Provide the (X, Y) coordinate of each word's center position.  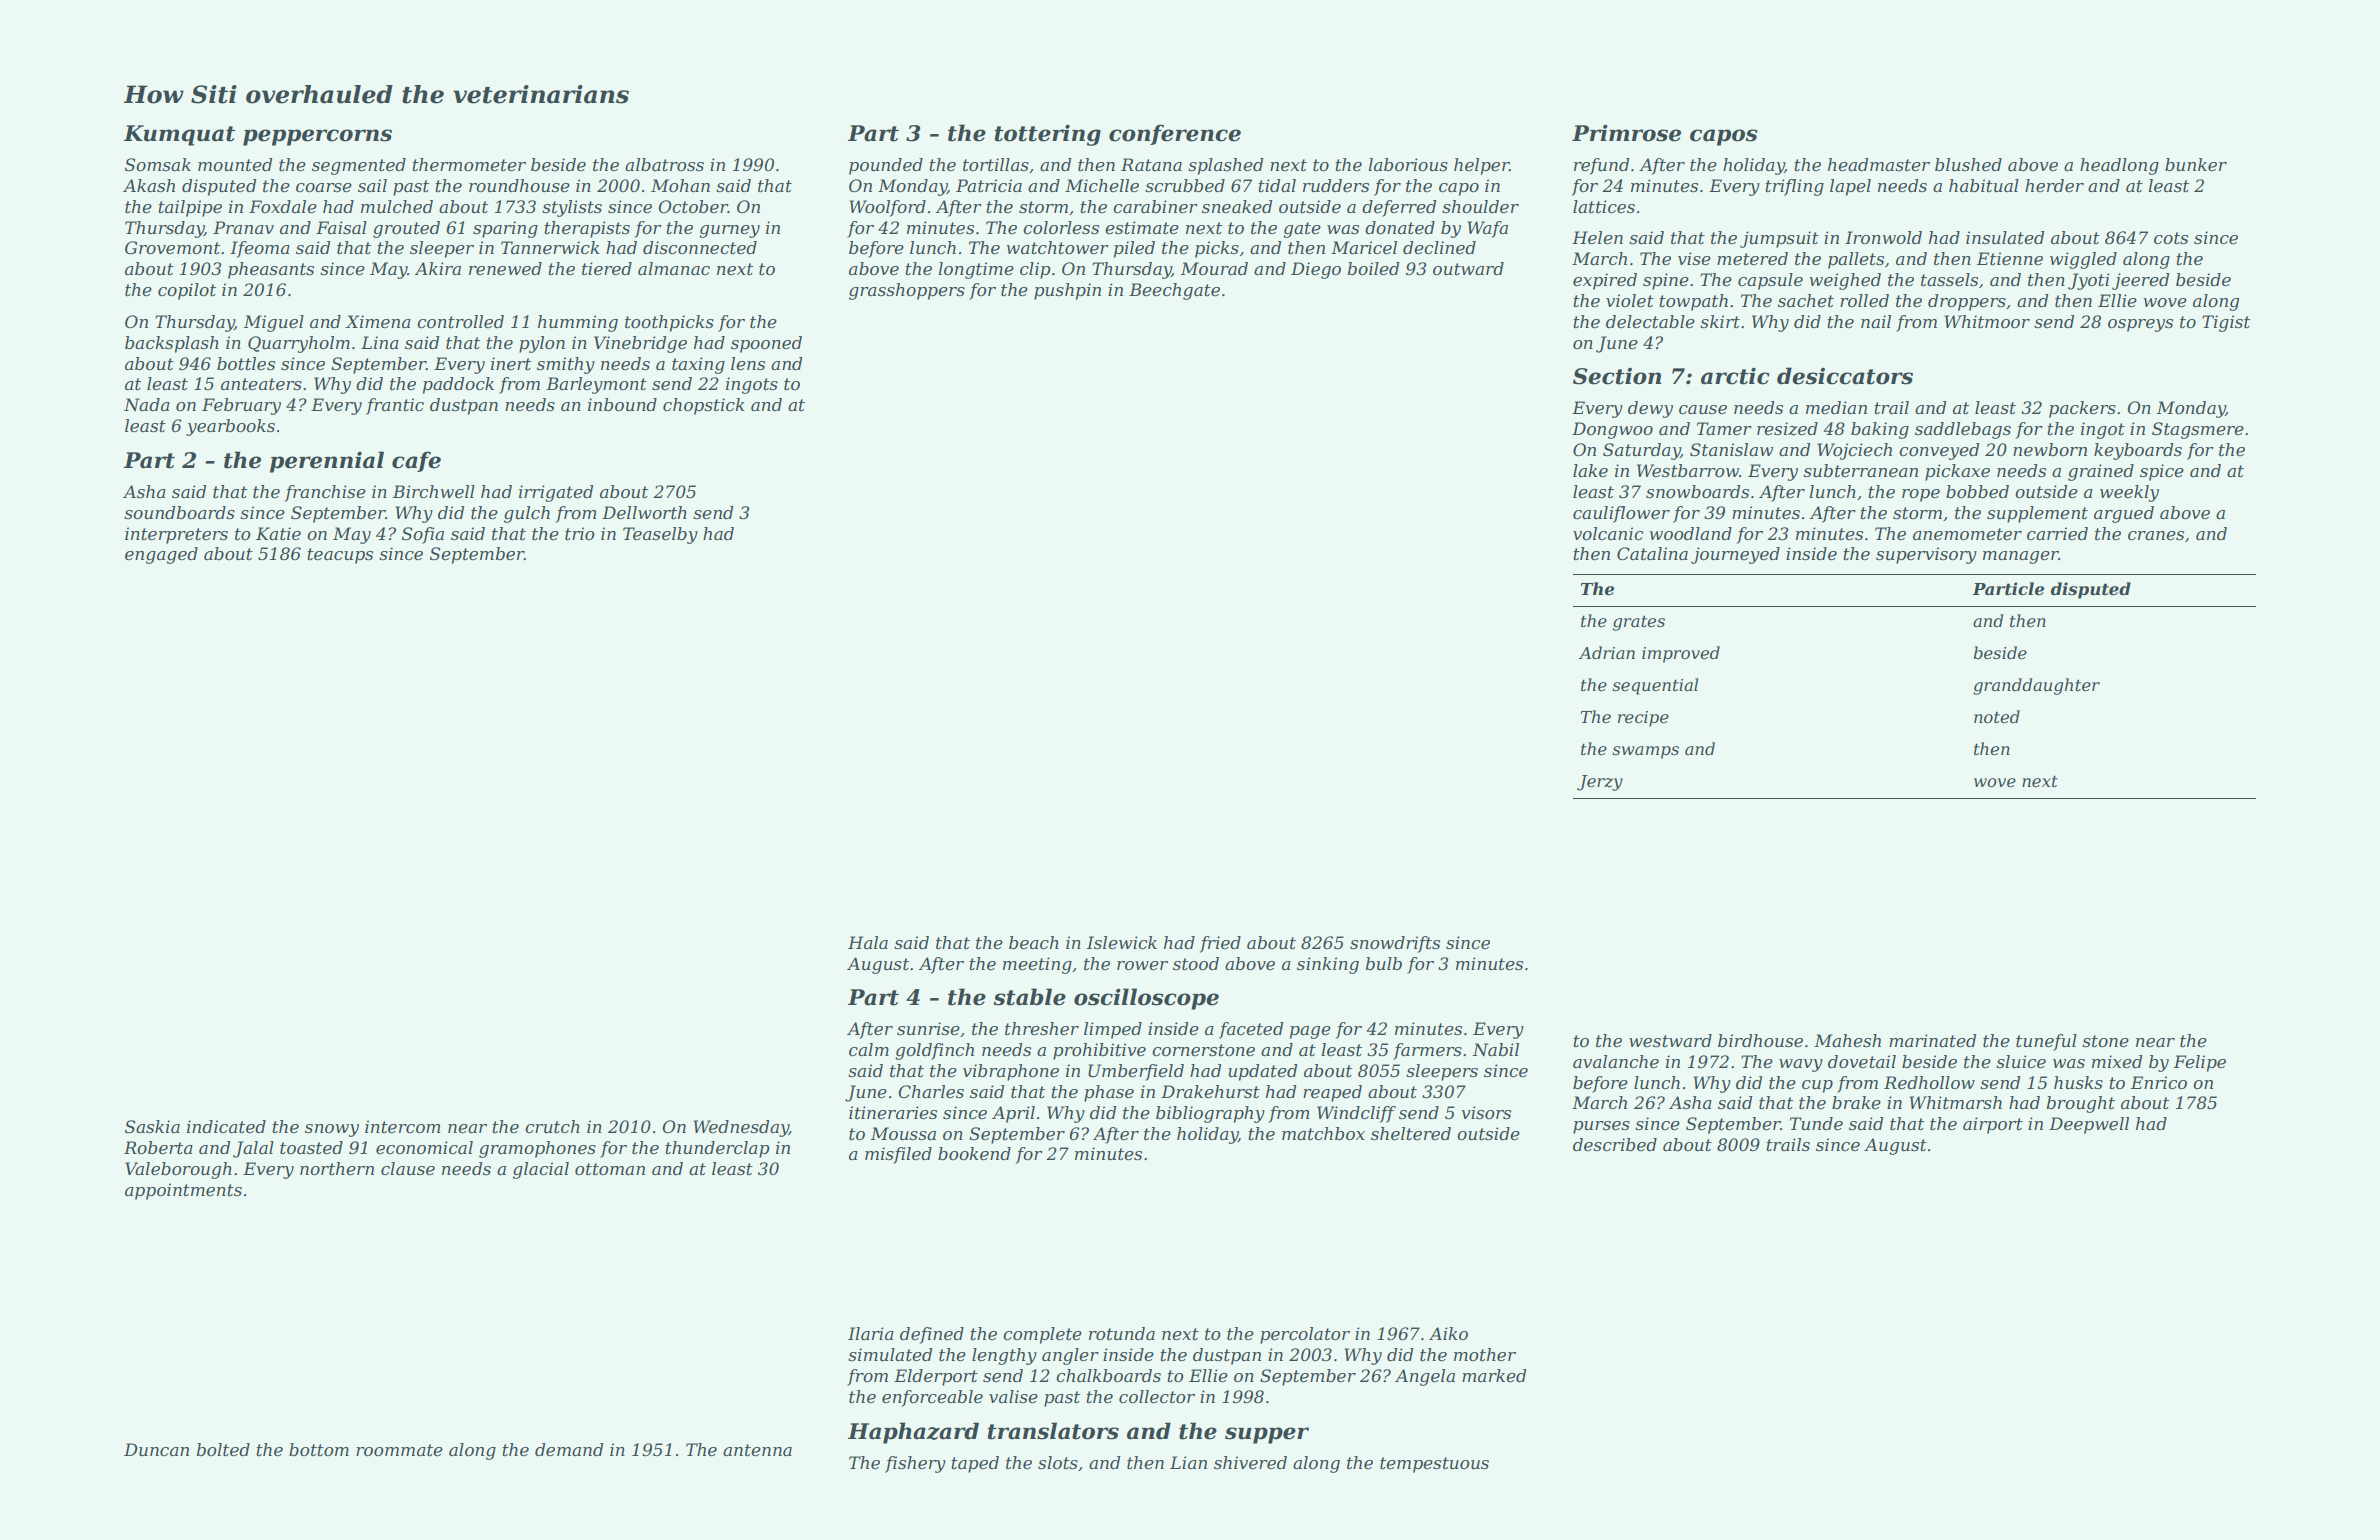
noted (1997, 716)
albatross (664, 164)
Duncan (156, 1449)
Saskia (152, 1126)
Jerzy (1600, 783)
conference (1175, 134)
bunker (2196, 164)
